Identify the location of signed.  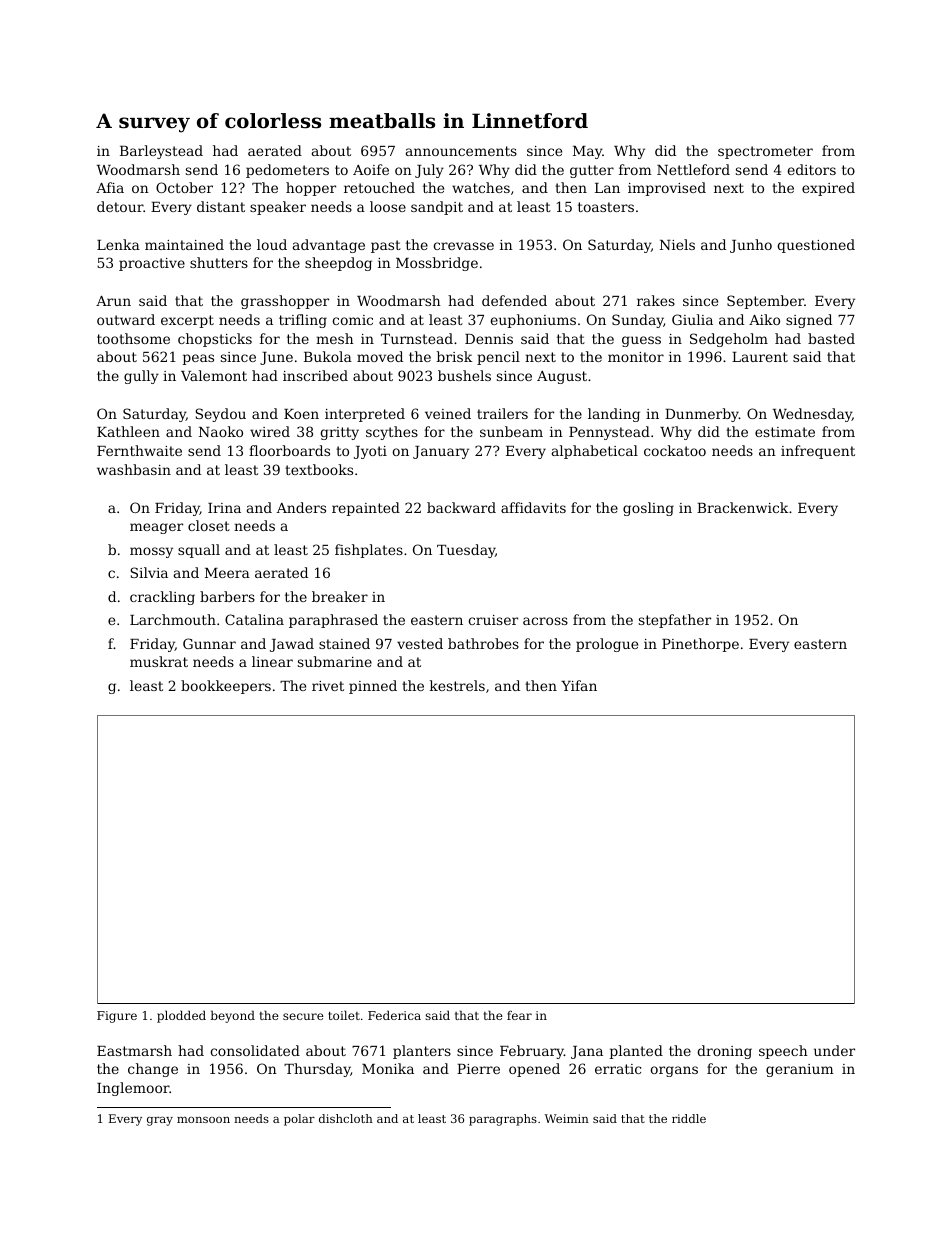
(809, 321).
